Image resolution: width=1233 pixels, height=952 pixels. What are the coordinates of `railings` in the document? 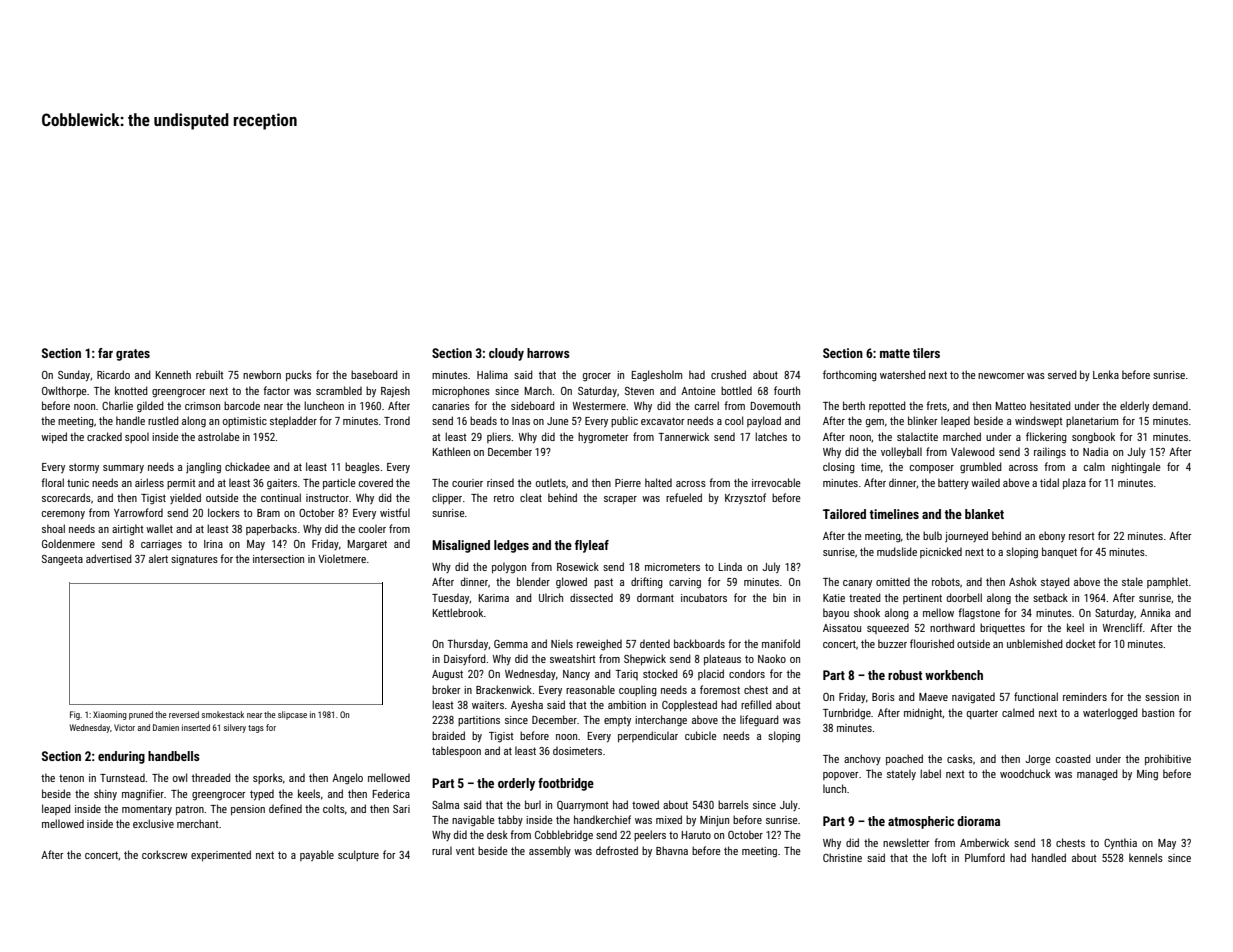 It's located at (1050, 452).
